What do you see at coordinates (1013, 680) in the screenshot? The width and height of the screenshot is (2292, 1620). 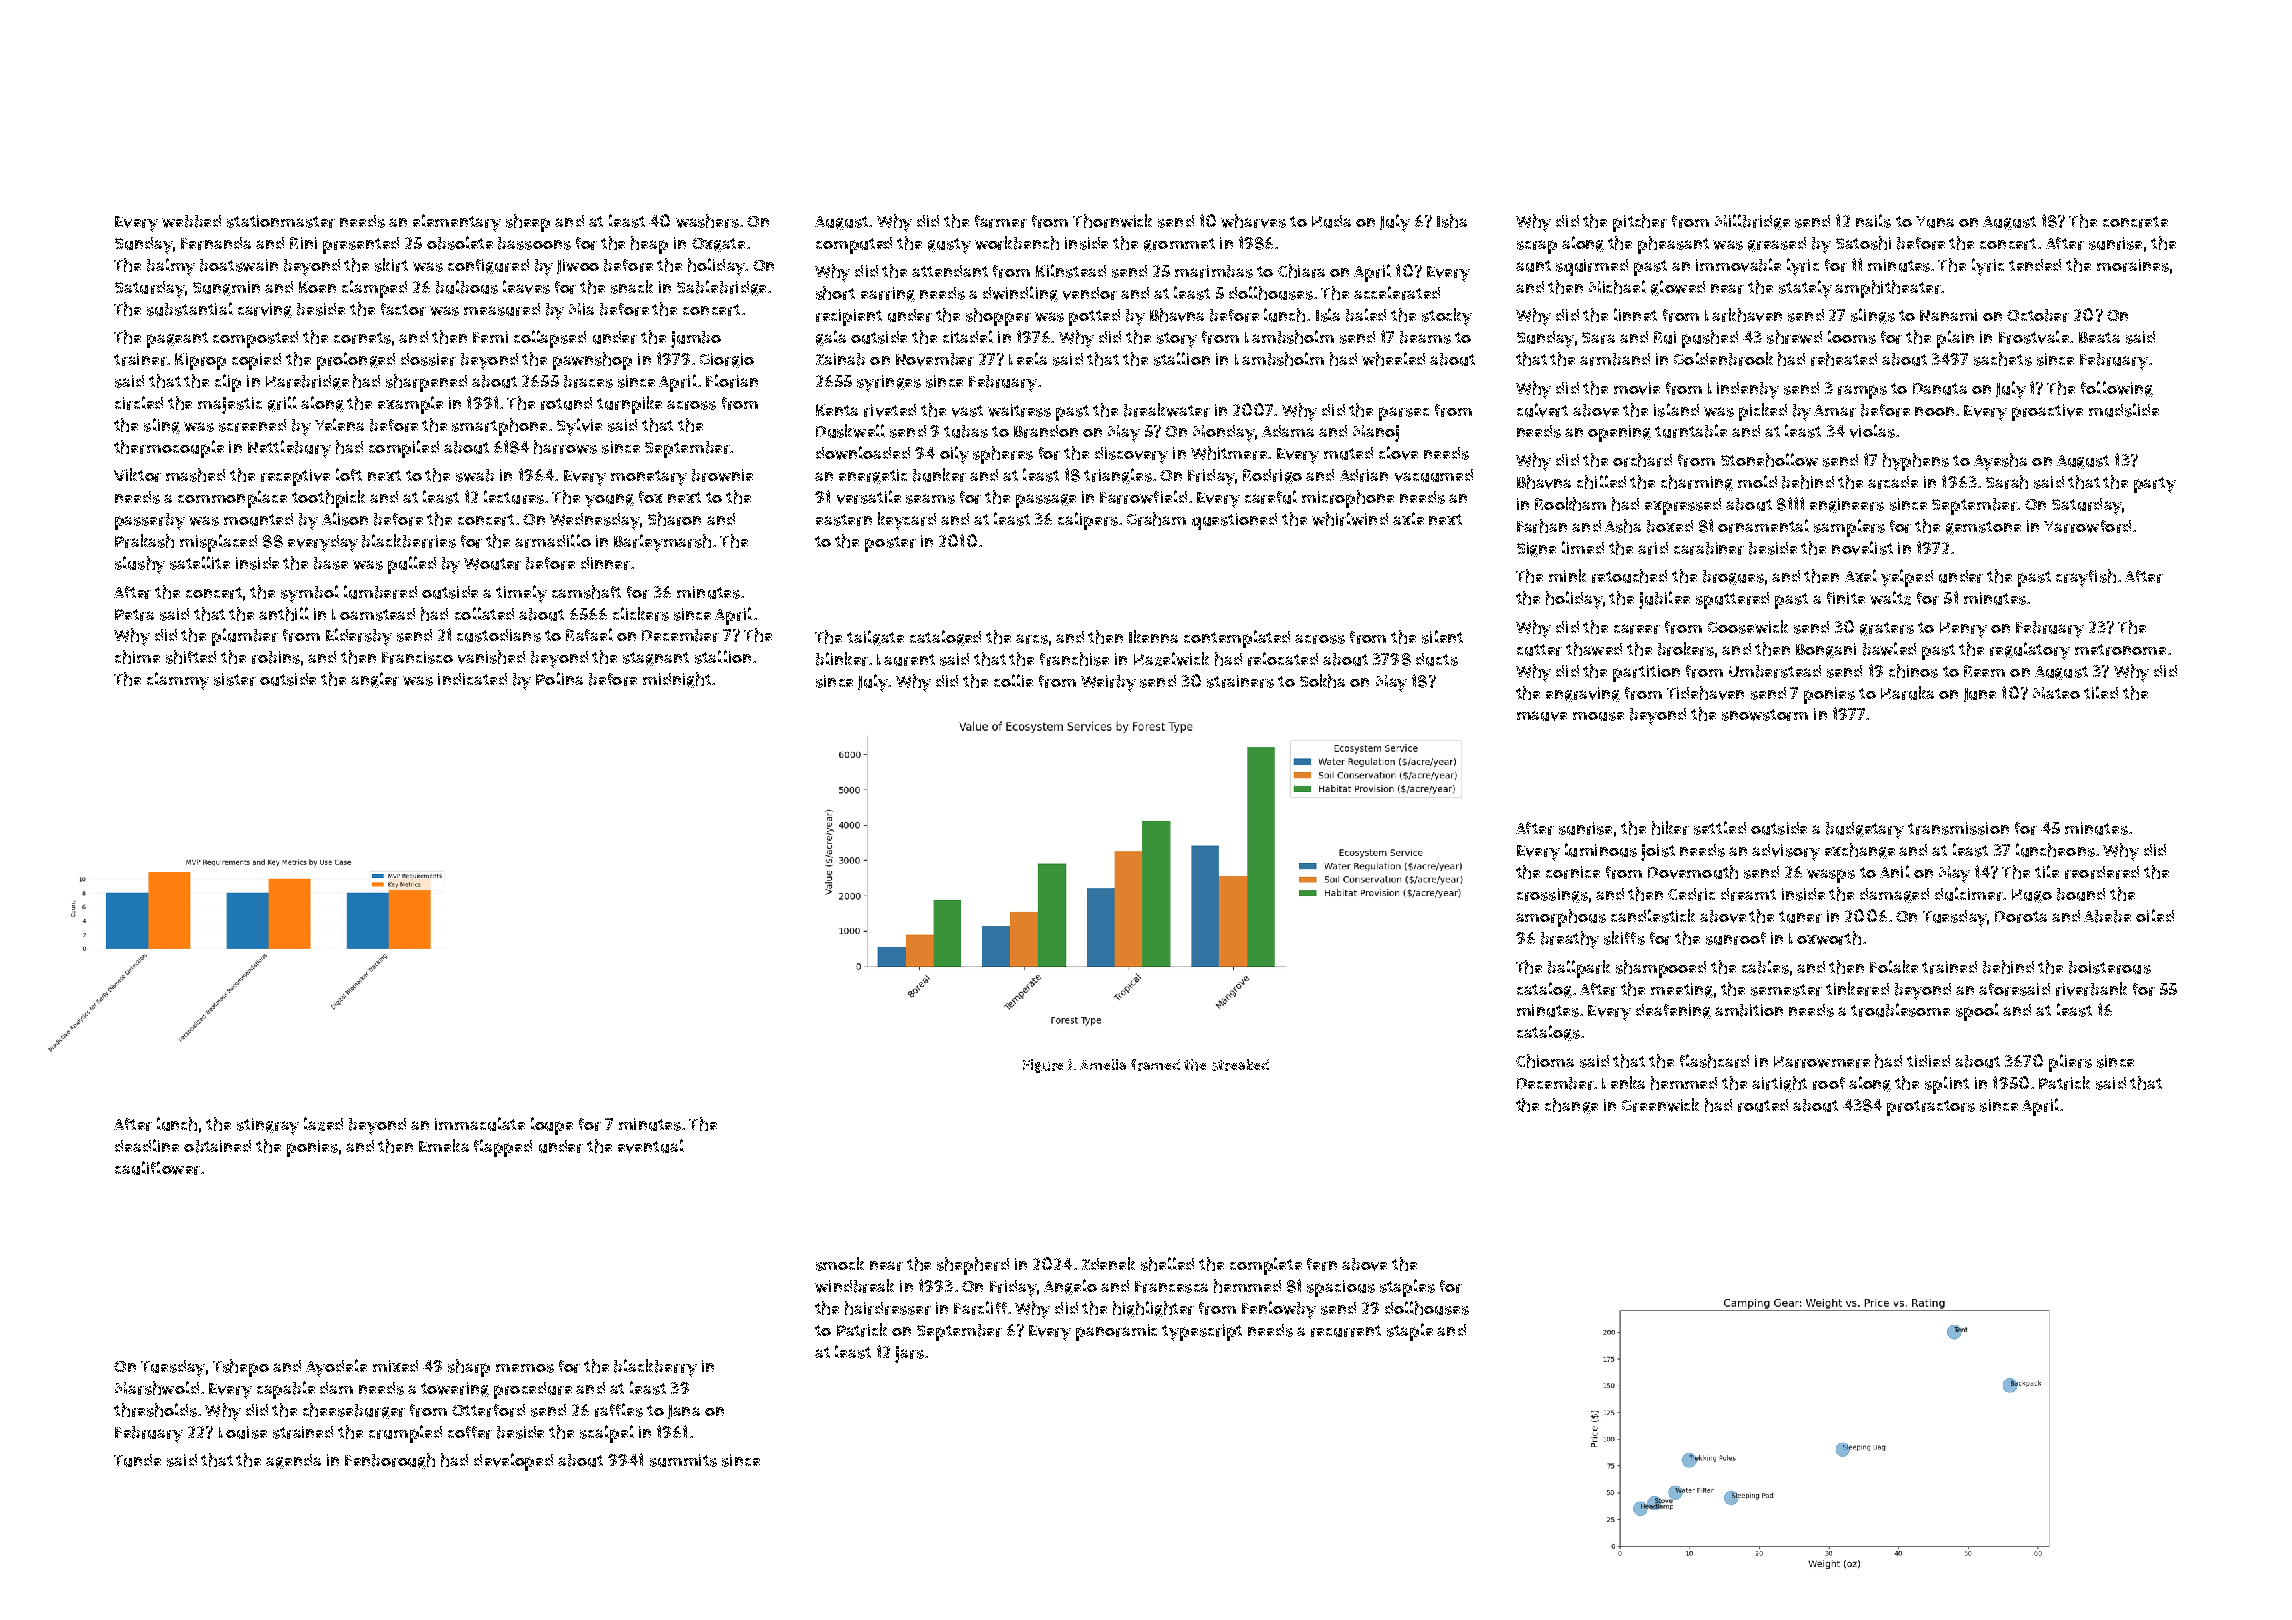 I see `collie` at bounding box center [1013, 680].
